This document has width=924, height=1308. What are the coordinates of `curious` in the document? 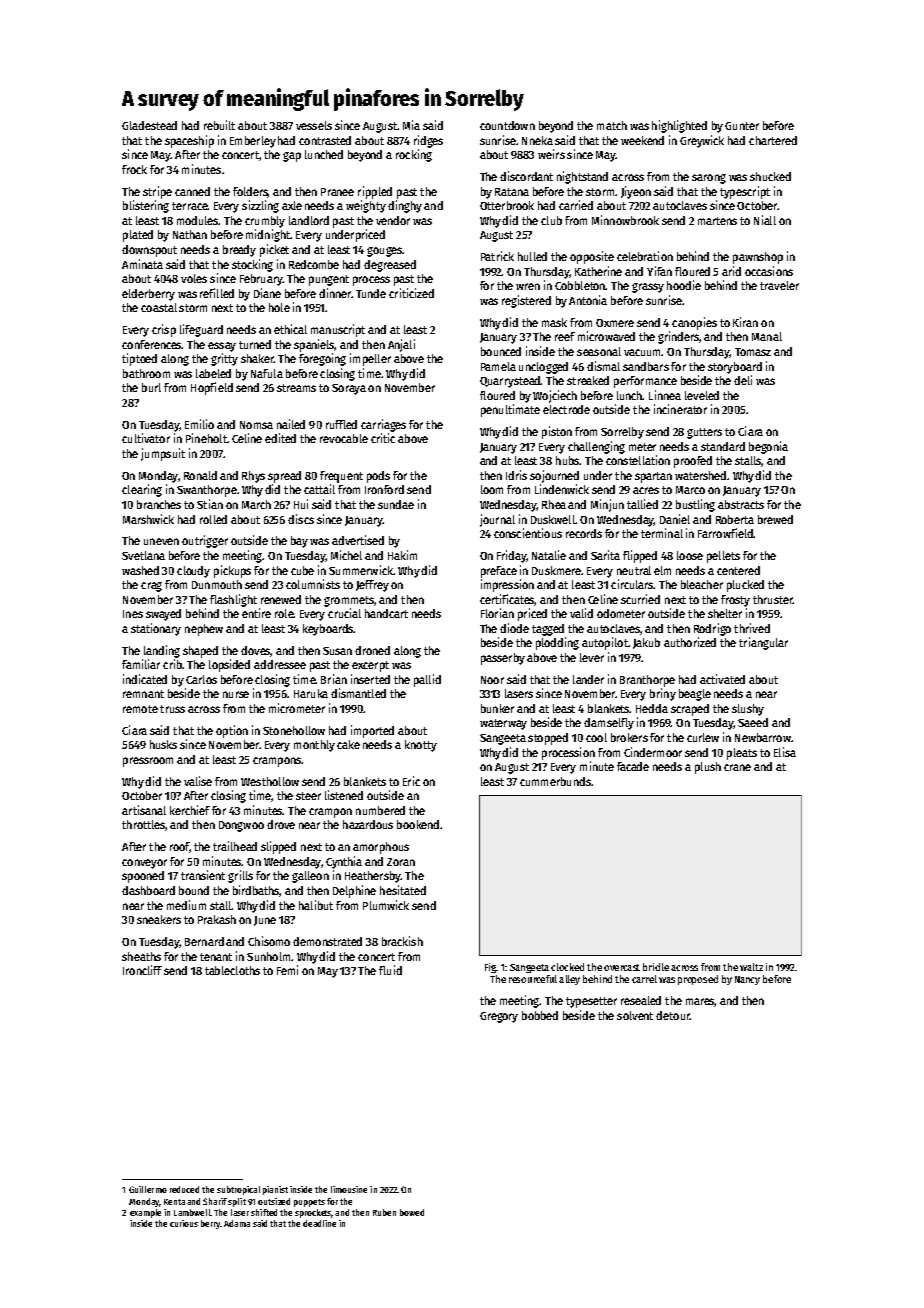 It's located at (184, 1223).
